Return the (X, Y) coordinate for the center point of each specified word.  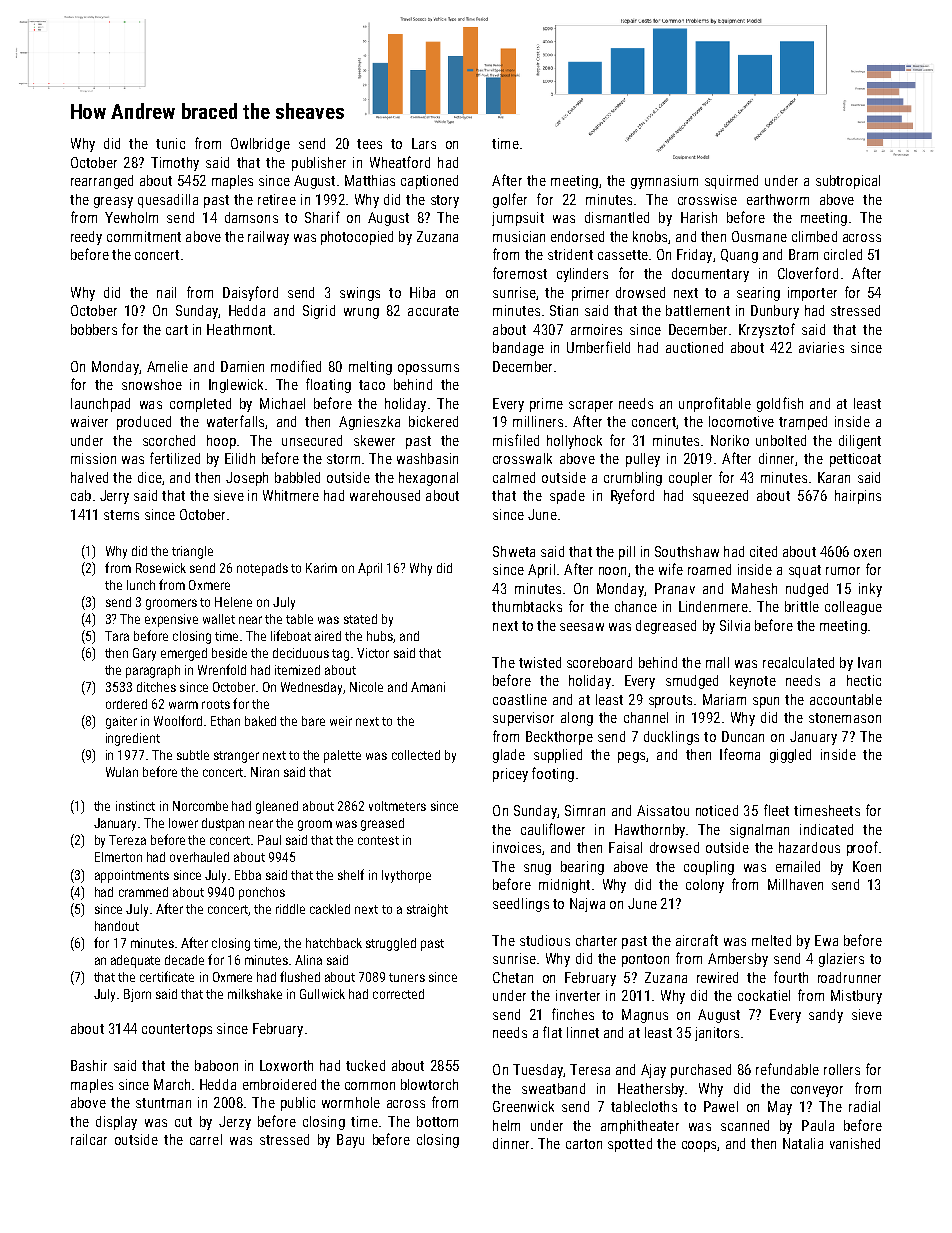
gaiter (121, 722)
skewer (374, 440)
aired (328, 636)
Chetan (513, 977)
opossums (428, 369)
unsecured (312, 440)
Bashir (89, 1065)
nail (166, 292)
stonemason (845, 718)
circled (843, 254)
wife (671, 569)
